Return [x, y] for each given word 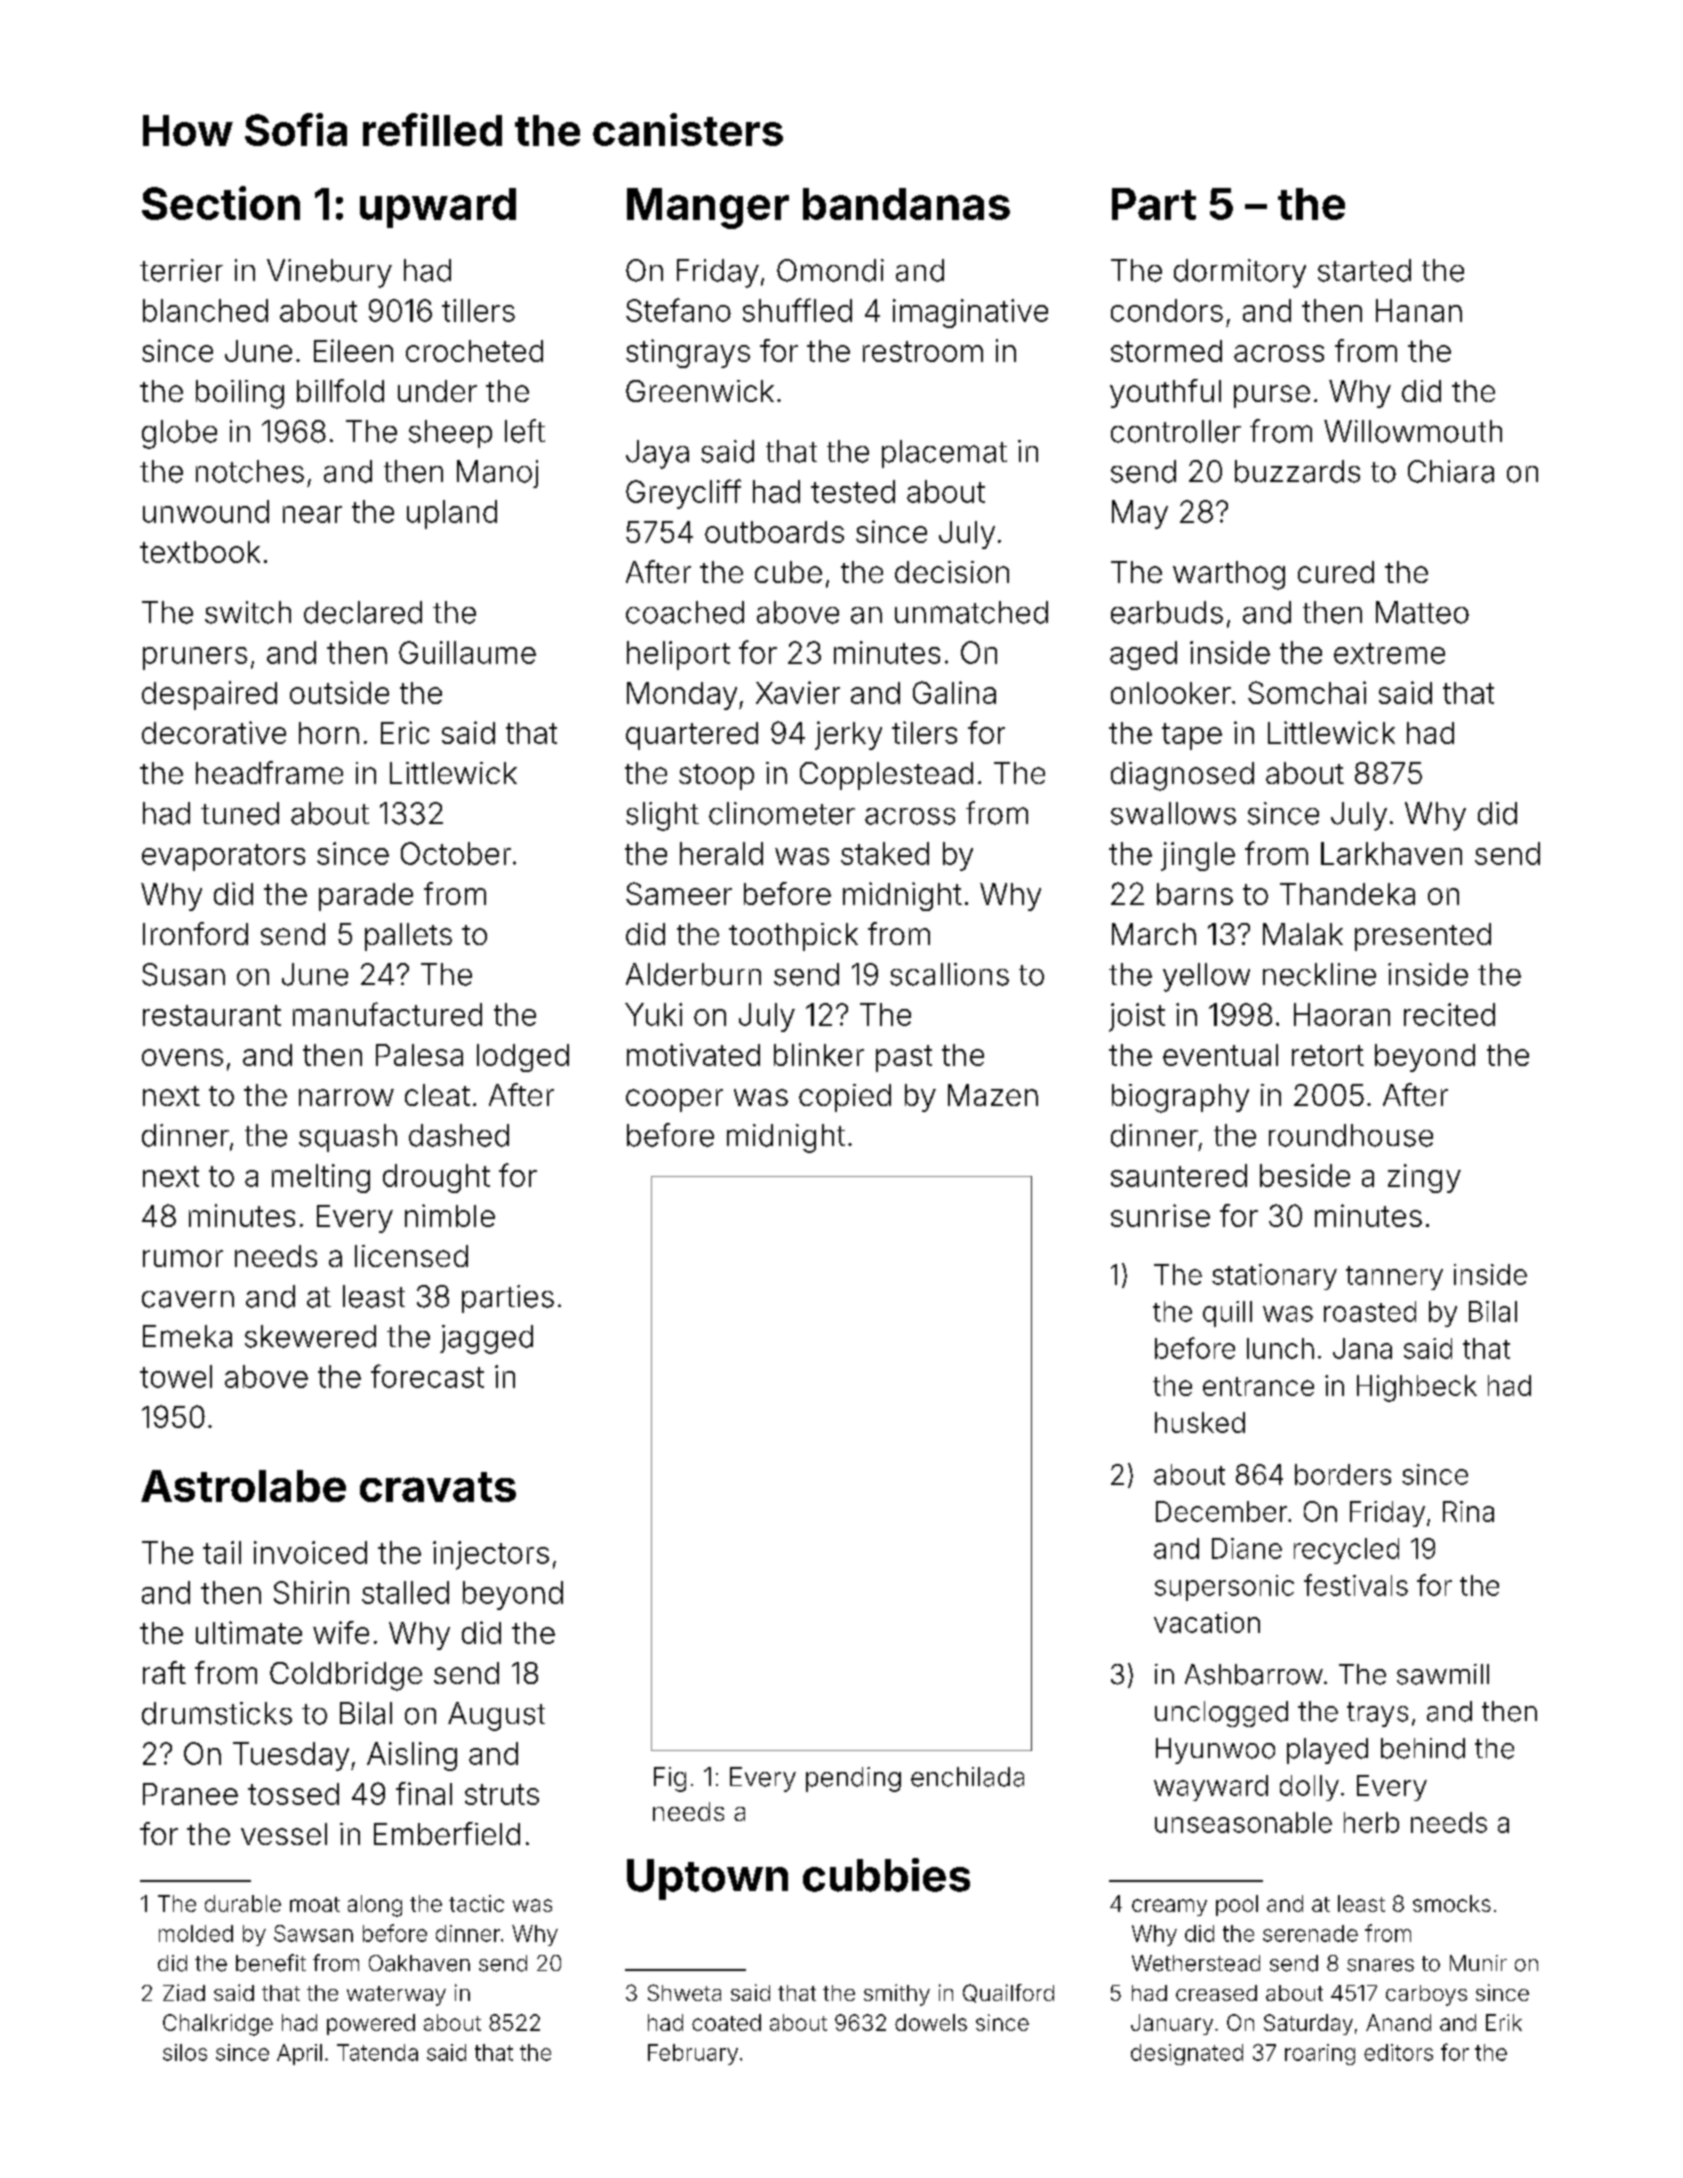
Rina [1468, 1511]
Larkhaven [1391, 853]
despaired [209, 695]
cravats [438, 1487]
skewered [310, 1336]
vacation [1207, 1622]
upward [438, 208]
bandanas [906, 204]
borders [1343, 1474]
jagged [486, 1339]
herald [721, 853]
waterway [396, 1996]
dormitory [1240, 273]
